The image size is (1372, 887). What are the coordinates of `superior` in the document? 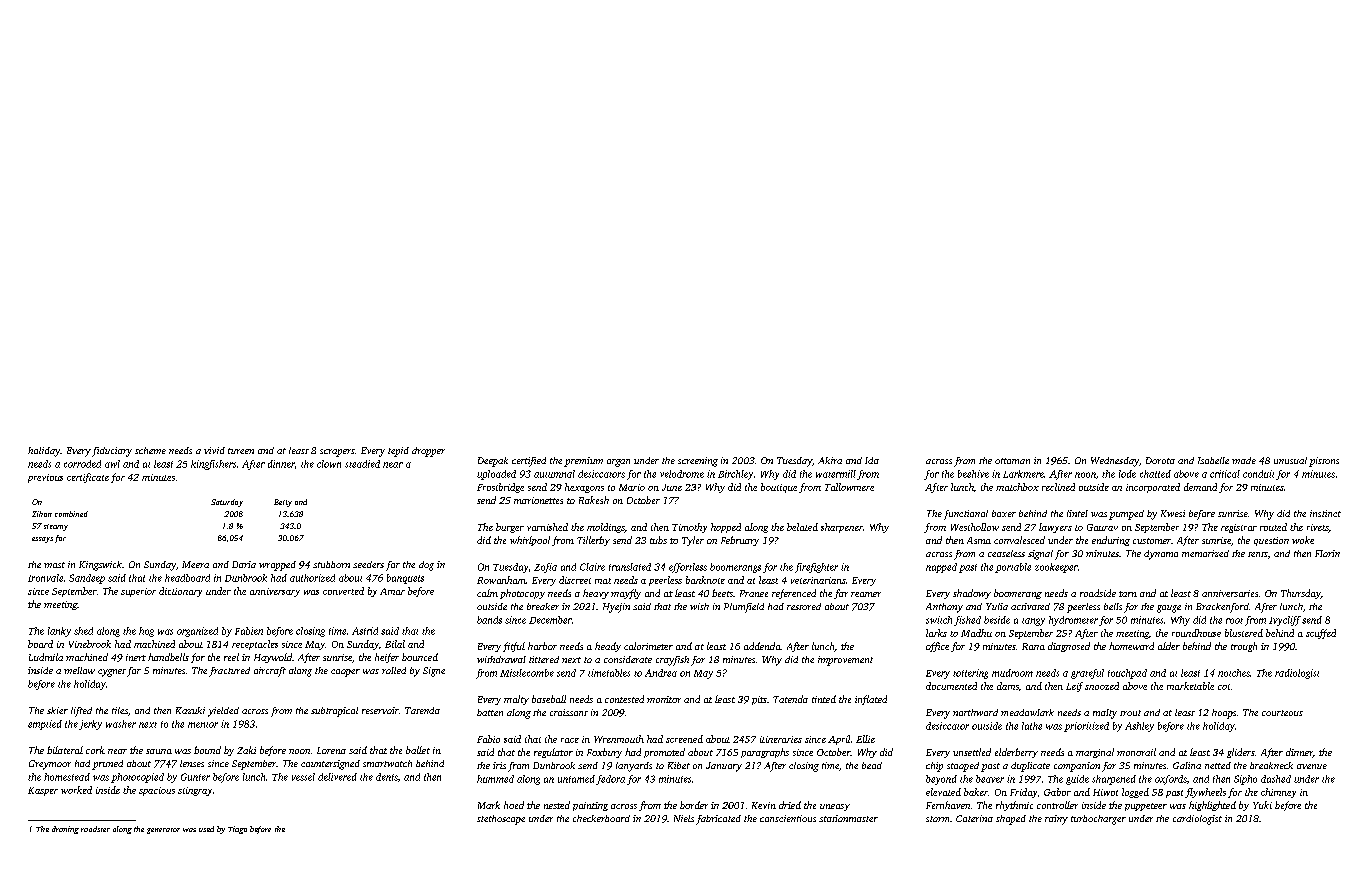 It's located at (138, 592).
